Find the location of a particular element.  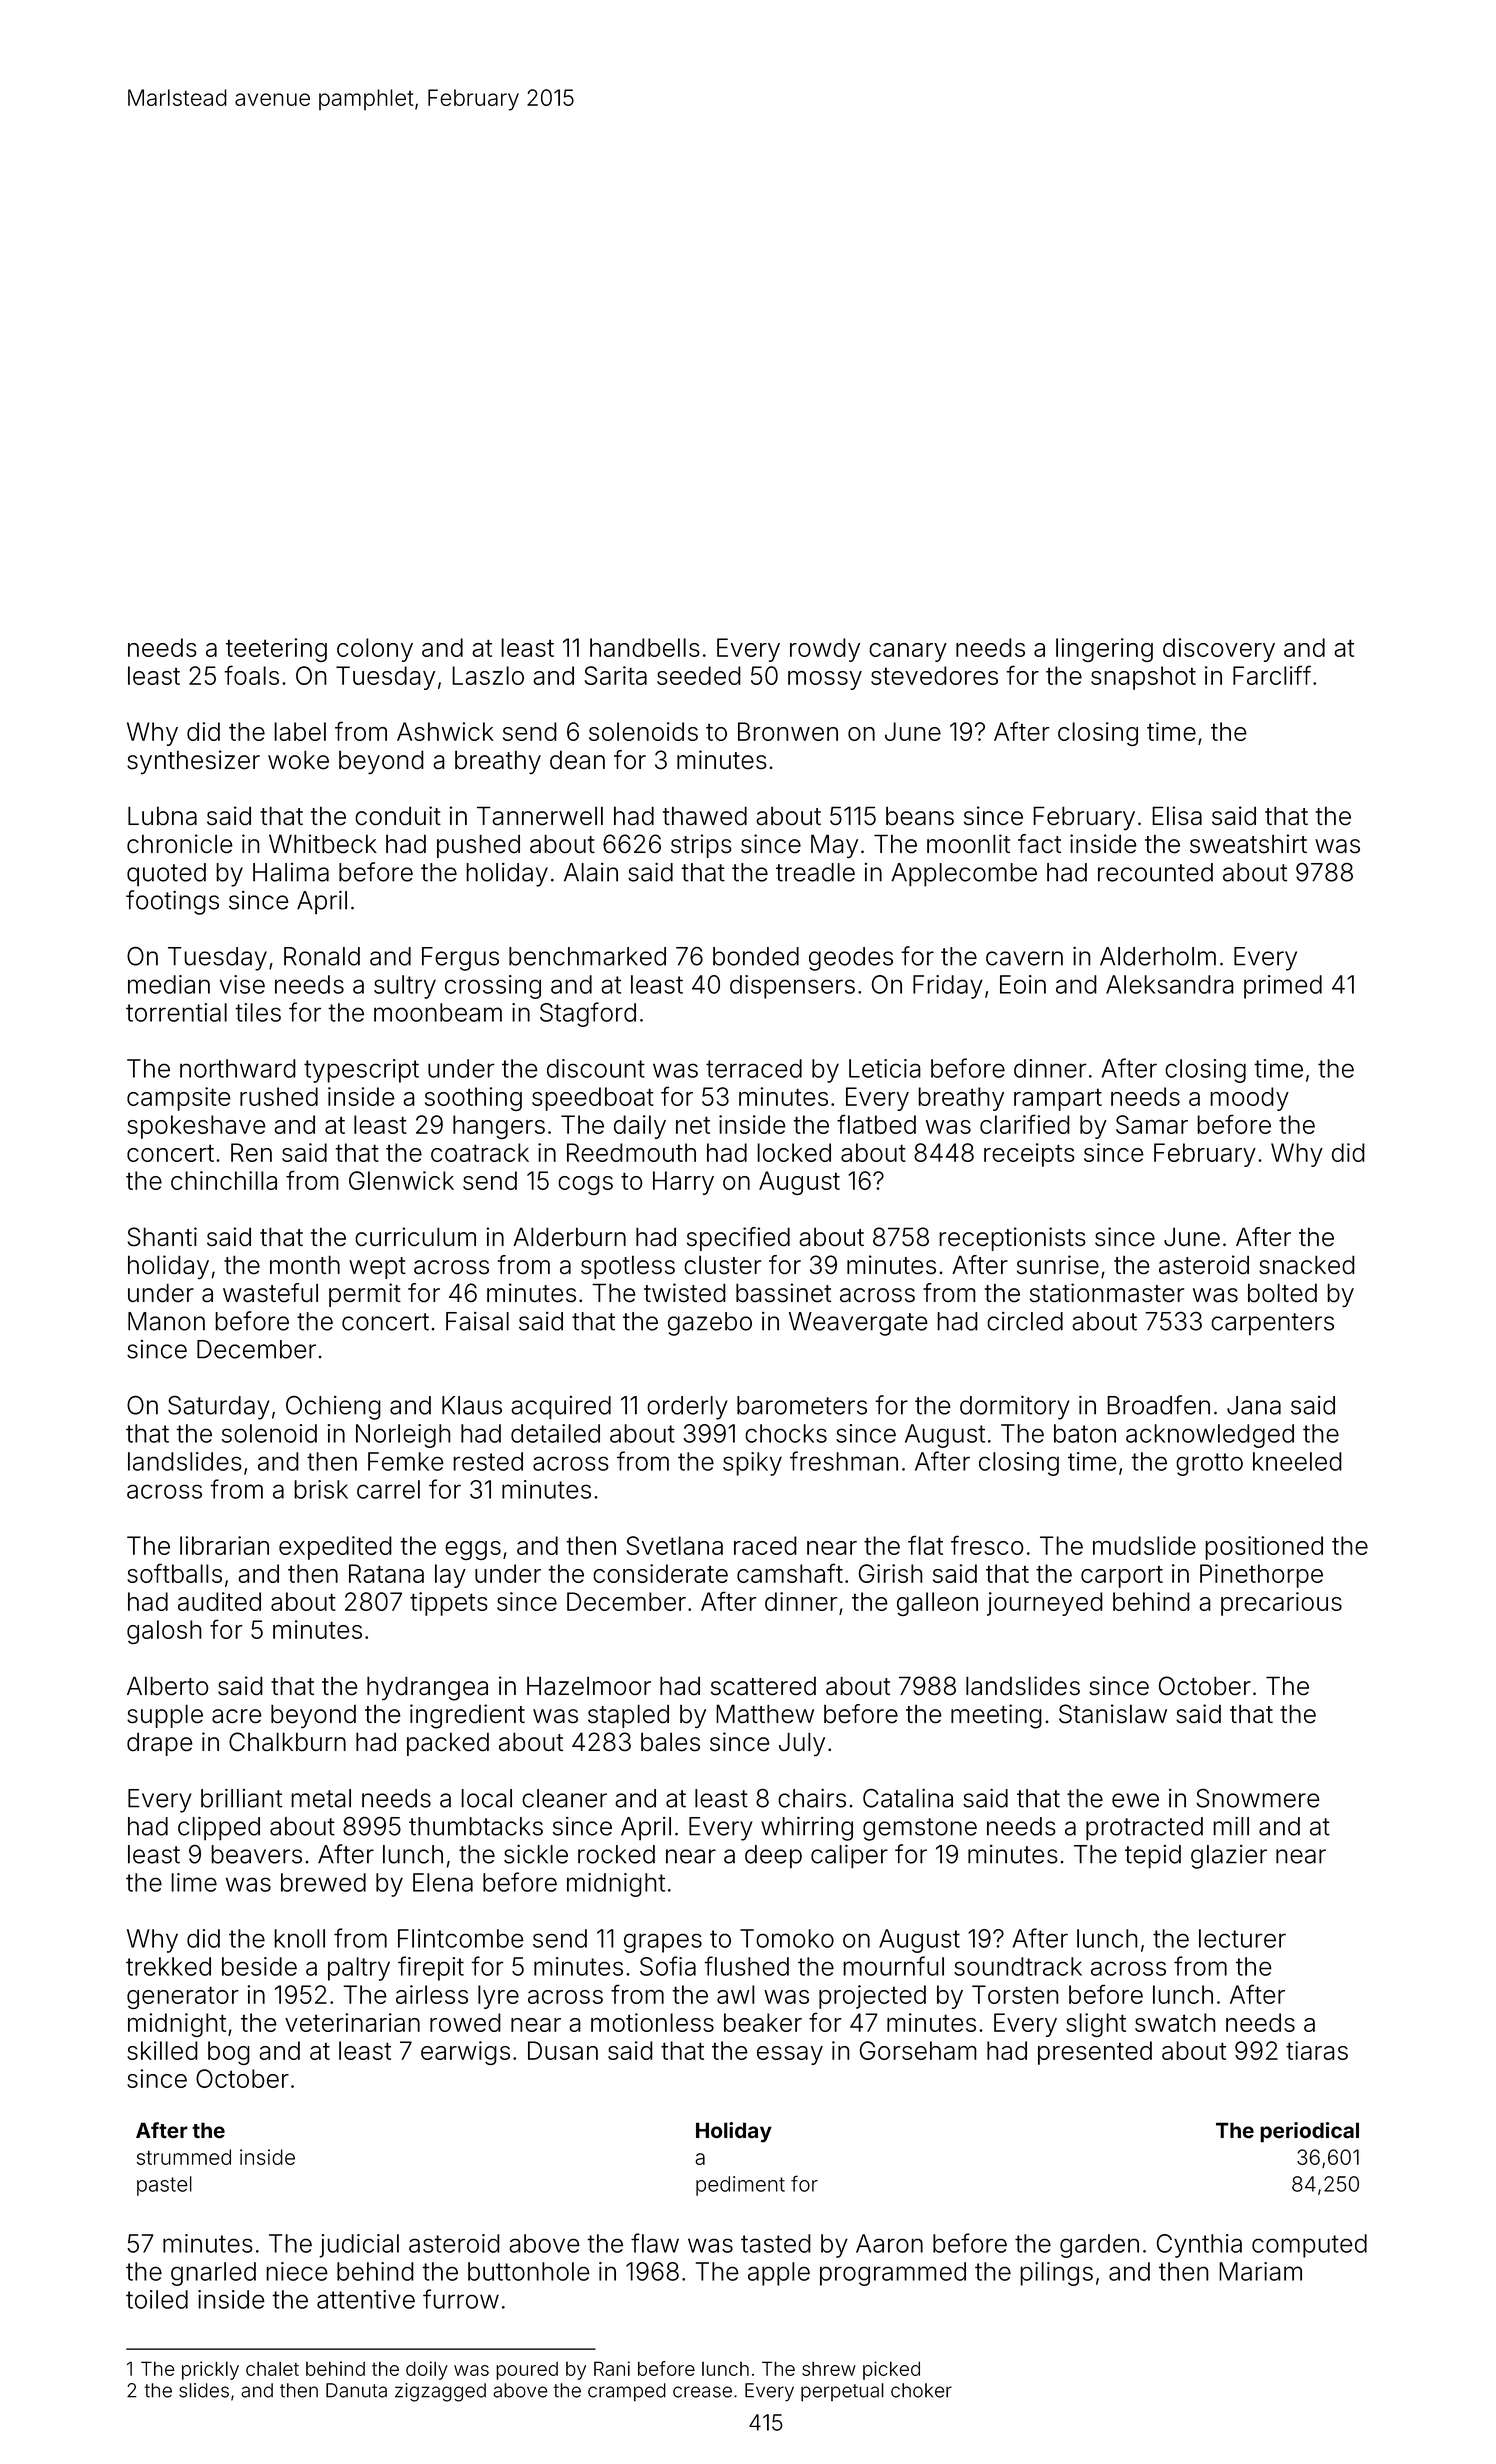

gnarled is located at coordinates (213, 2274).
